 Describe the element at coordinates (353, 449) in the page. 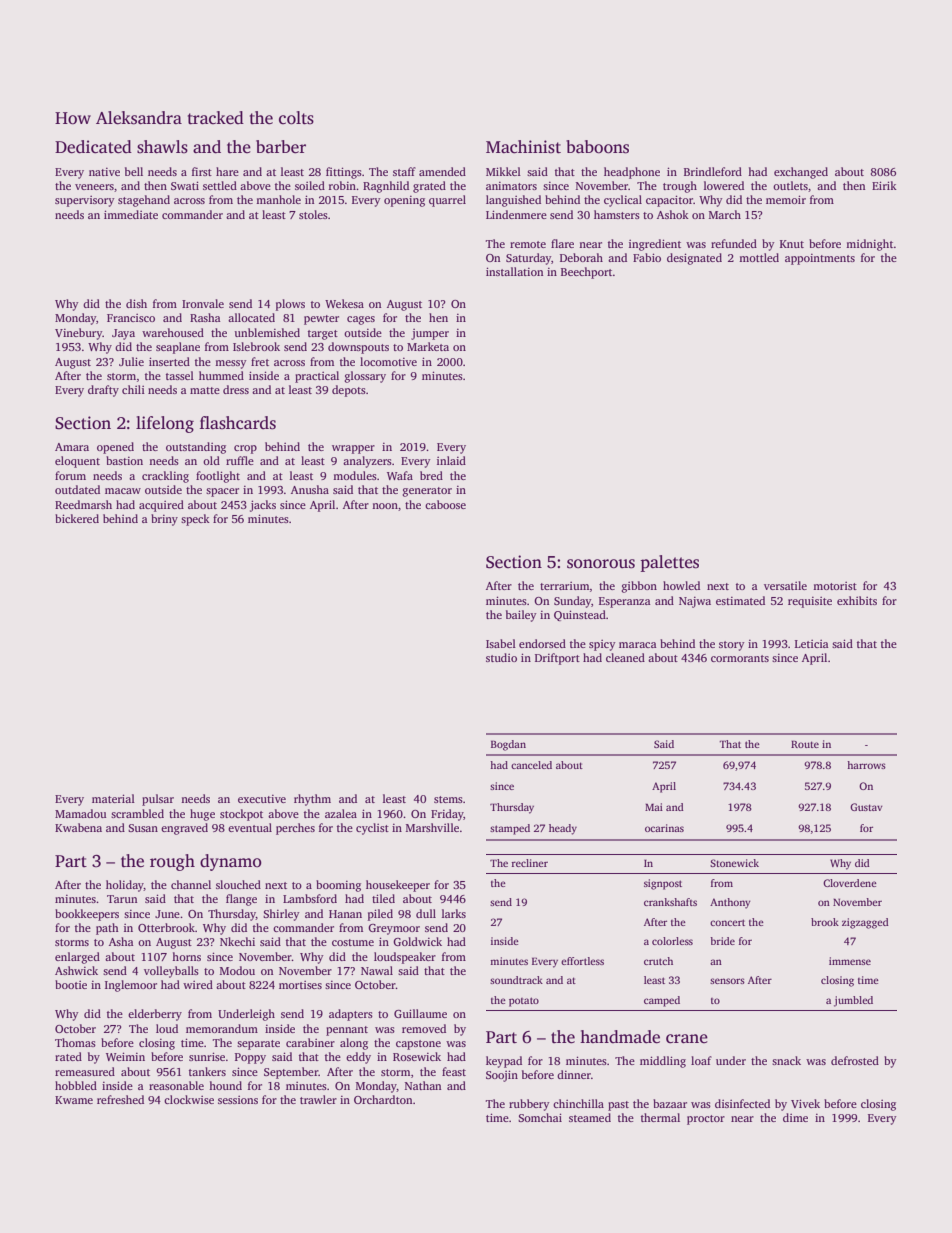

I see `wrapper` at that location.
